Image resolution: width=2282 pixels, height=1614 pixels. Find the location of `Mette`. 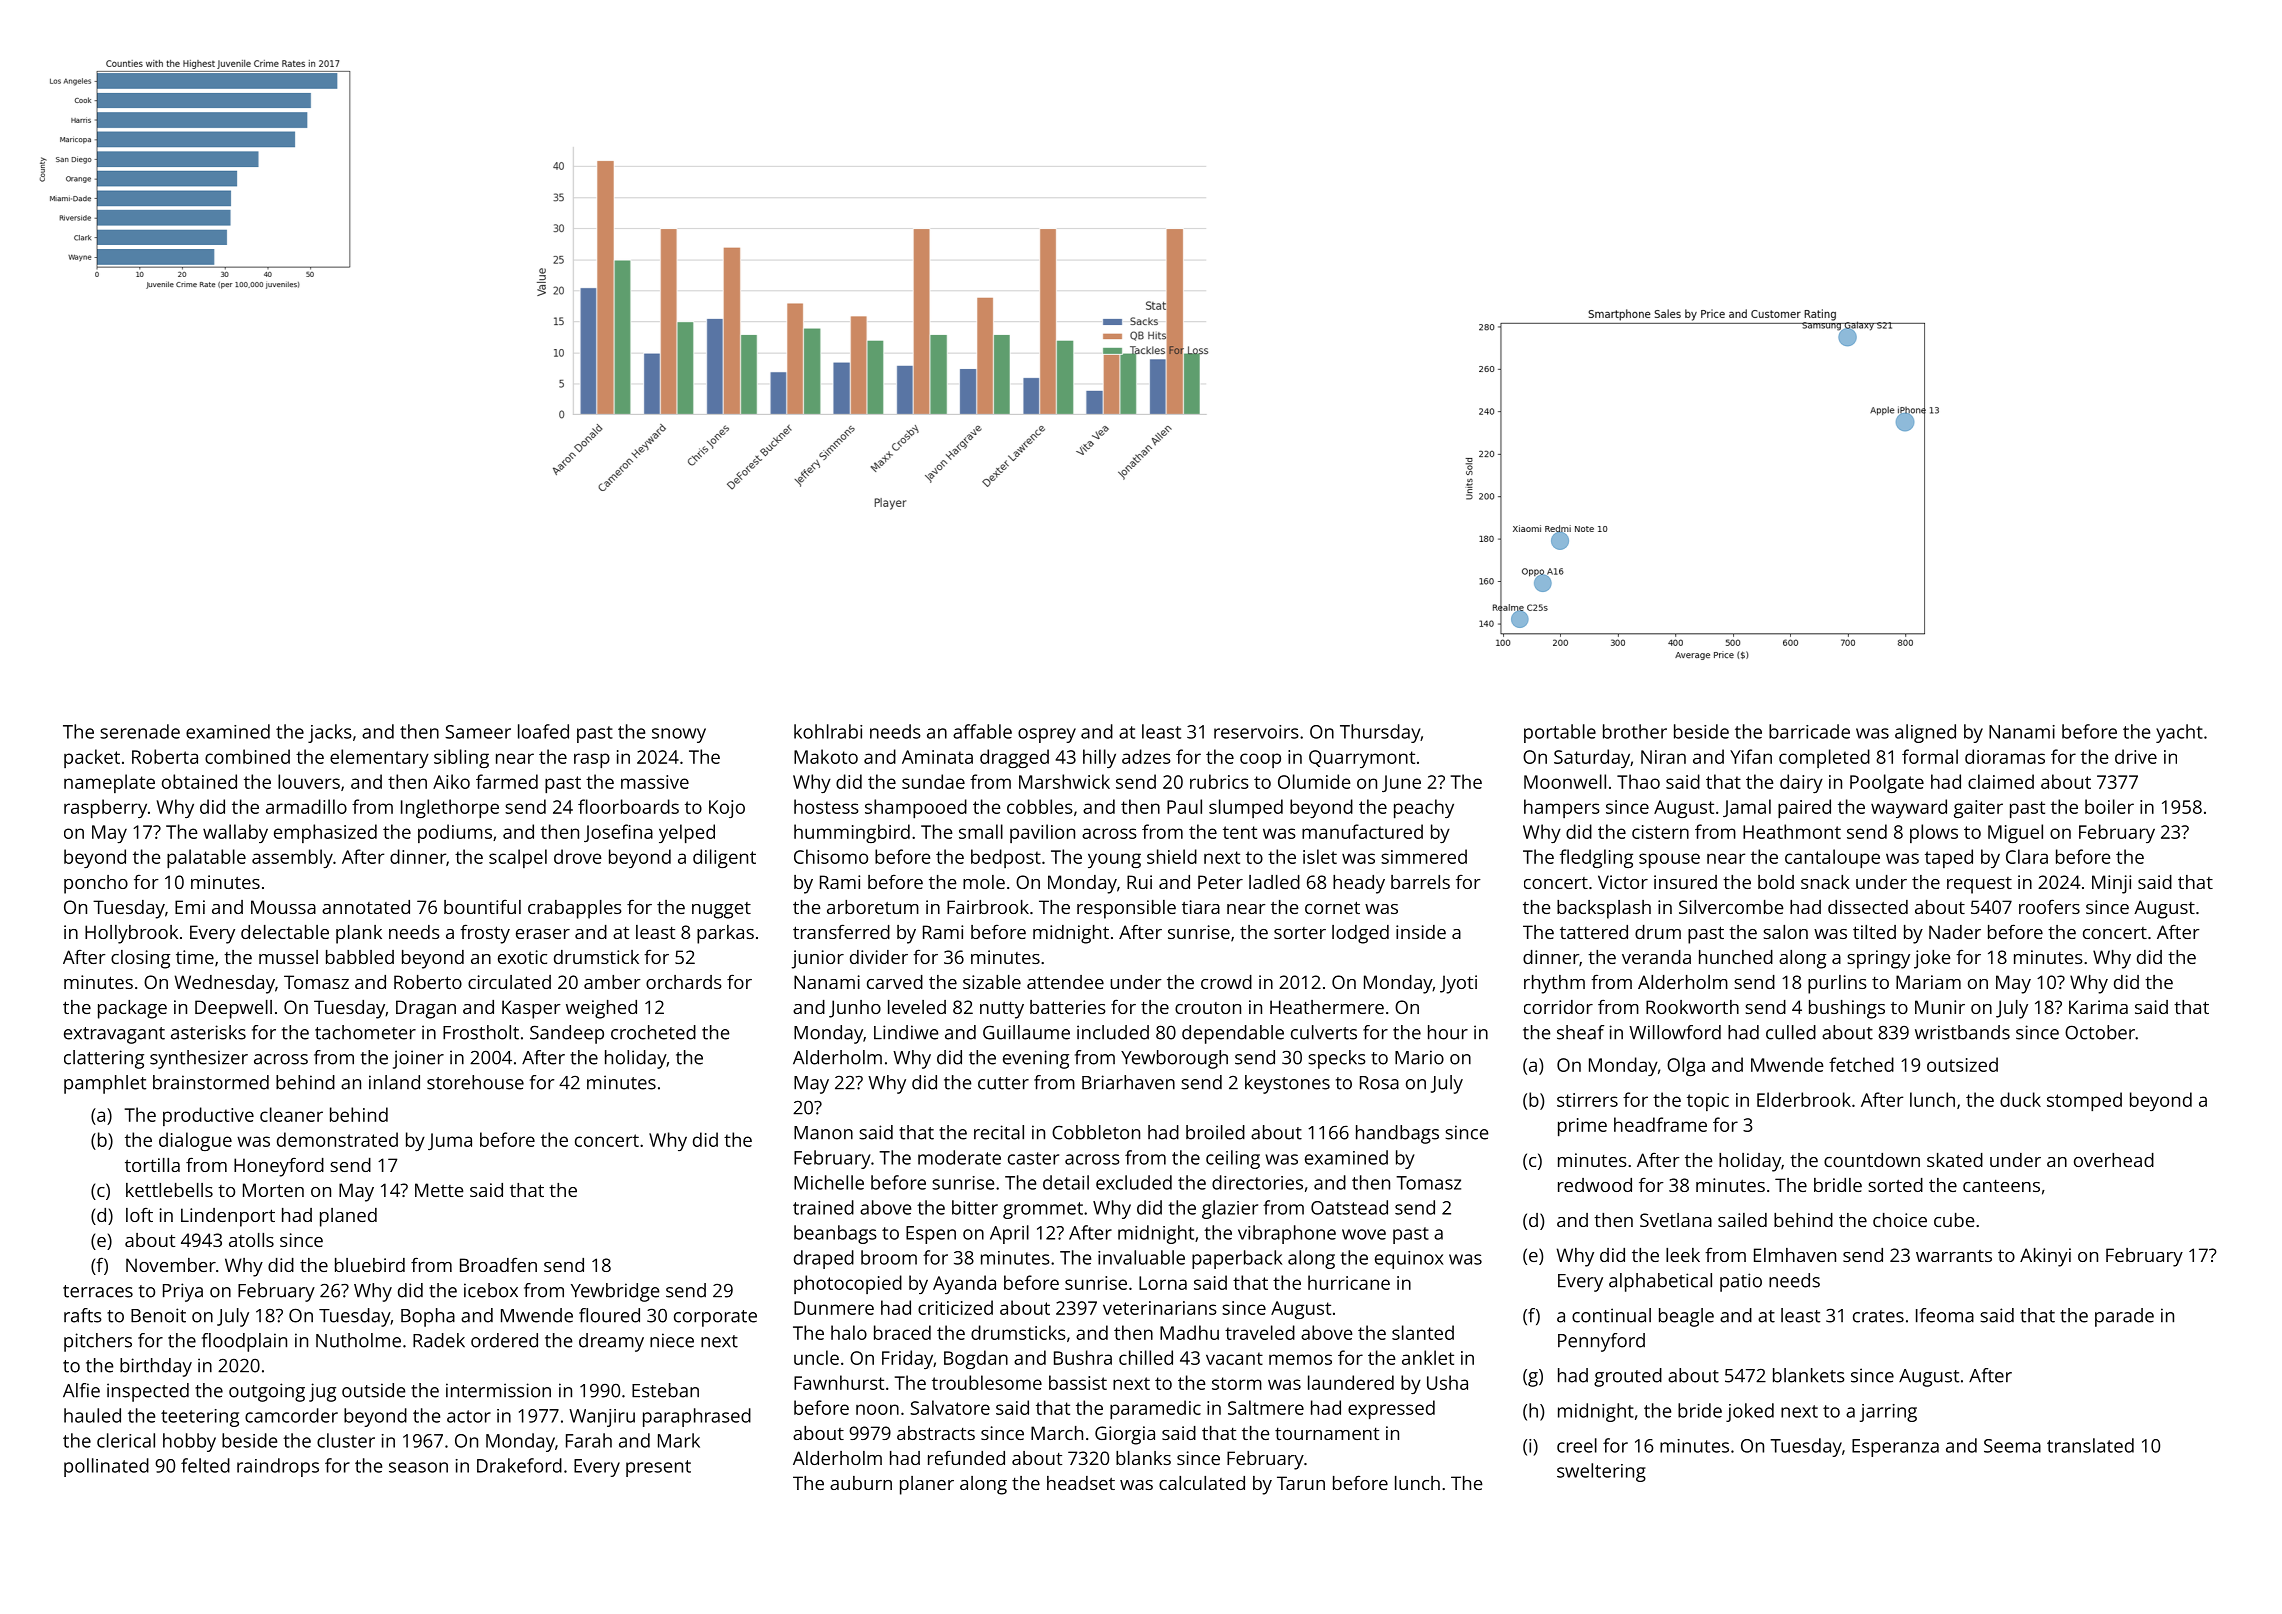

Mette is located at coordinates (439, 1190).
